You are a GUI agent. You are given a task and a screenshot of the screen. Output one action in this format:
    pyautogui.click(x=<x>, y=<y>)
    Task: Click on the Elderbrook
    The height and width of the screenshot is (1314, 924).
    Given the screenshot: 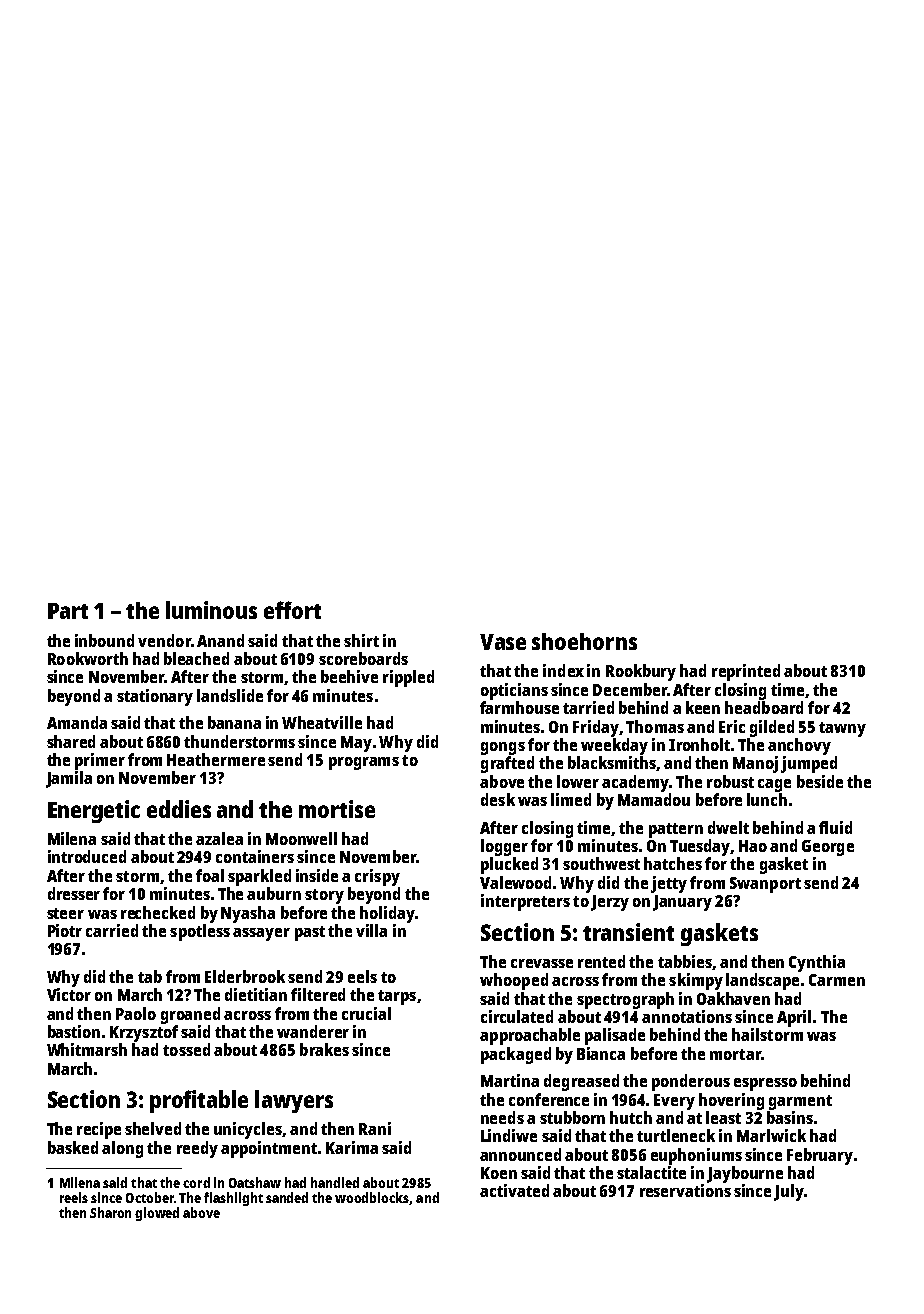 What is the action you would take?
    pyautogui.click(x=245, y=976)
